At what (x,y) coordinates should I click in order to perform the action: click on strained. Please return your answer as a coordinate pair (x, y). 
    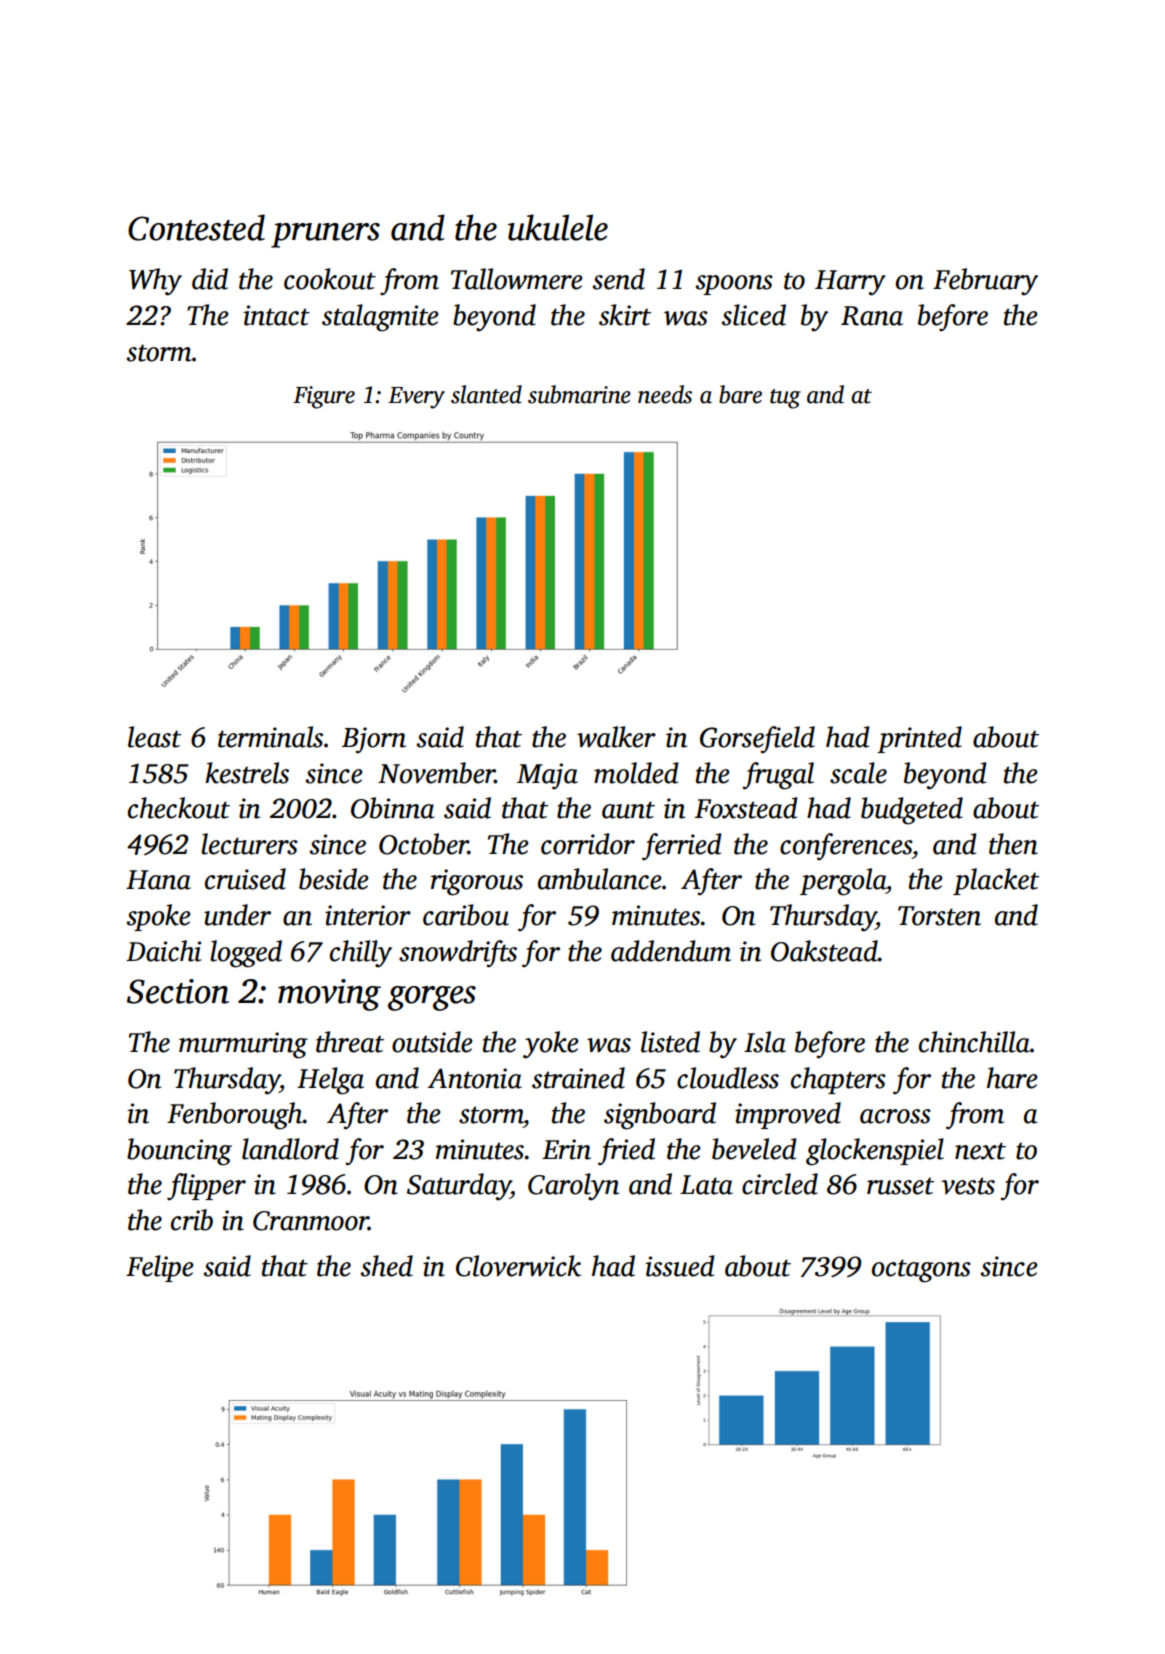
    Looking at the image, I should click on (578, 1078).
